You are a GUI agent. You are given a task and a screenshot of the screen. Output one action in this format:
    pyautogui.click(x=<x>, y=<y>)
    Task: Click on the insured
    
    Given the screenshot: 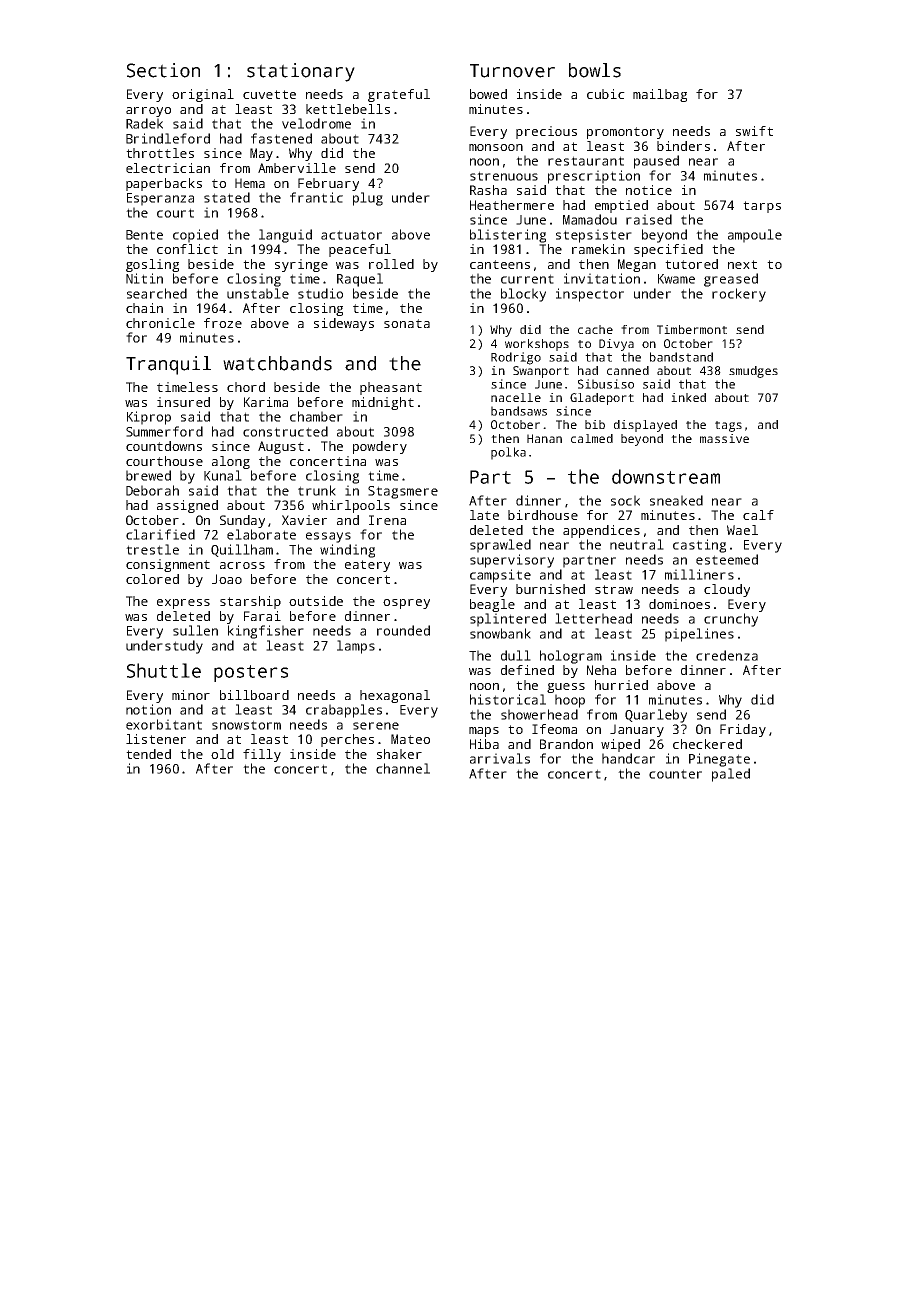 What is the action you would take?
    pyautogui.click(x=183, y=402)
